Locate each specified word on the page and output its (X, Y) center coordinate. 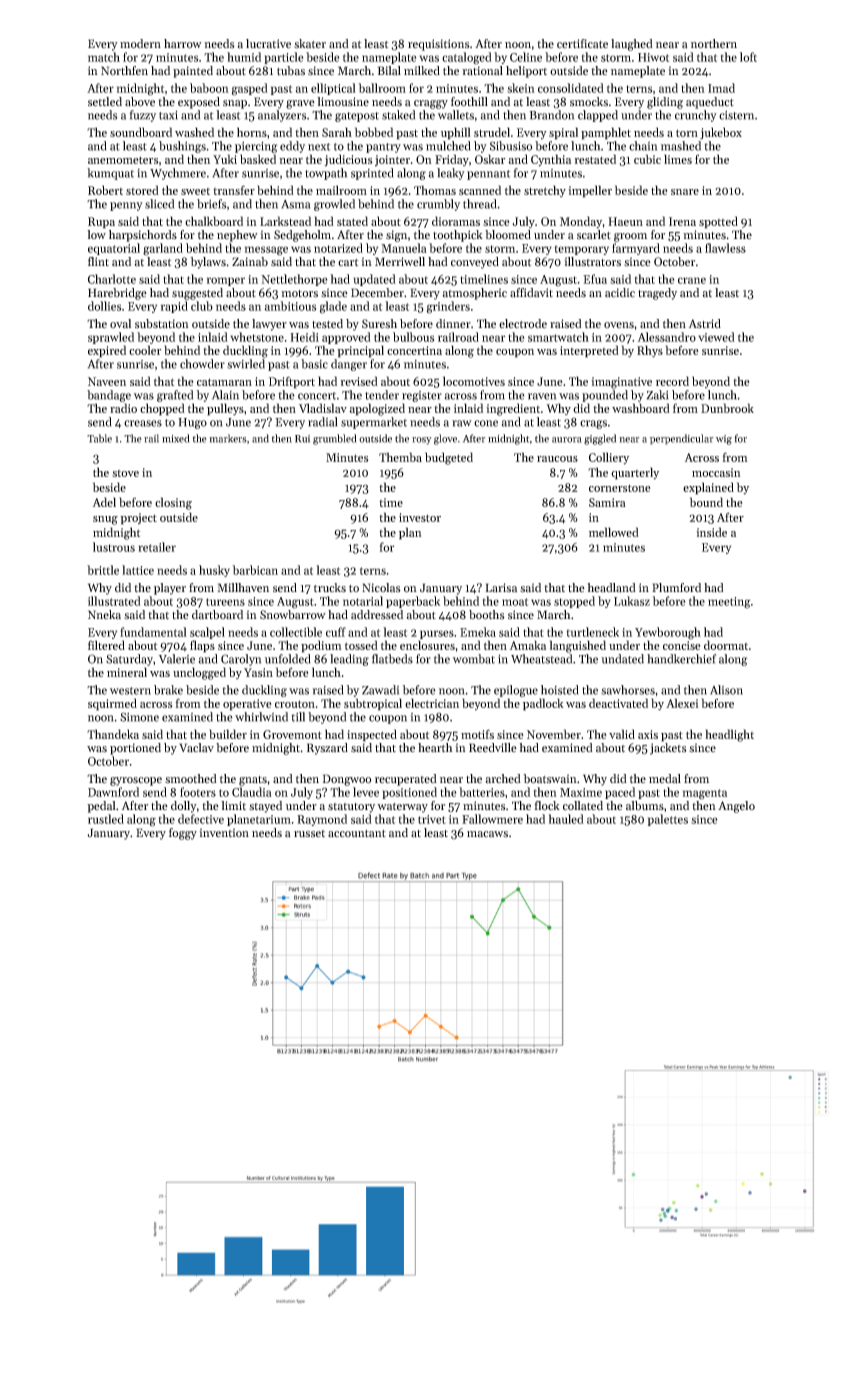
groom (630, 237)
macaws (487, 834)
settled (105, 102)
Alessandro (667, 337)
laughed (632, 45)
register (422, 396)
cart (348, 262)
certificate (582, 44)
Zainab (250, 261)
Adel (104, 502)
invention (224, 833)
